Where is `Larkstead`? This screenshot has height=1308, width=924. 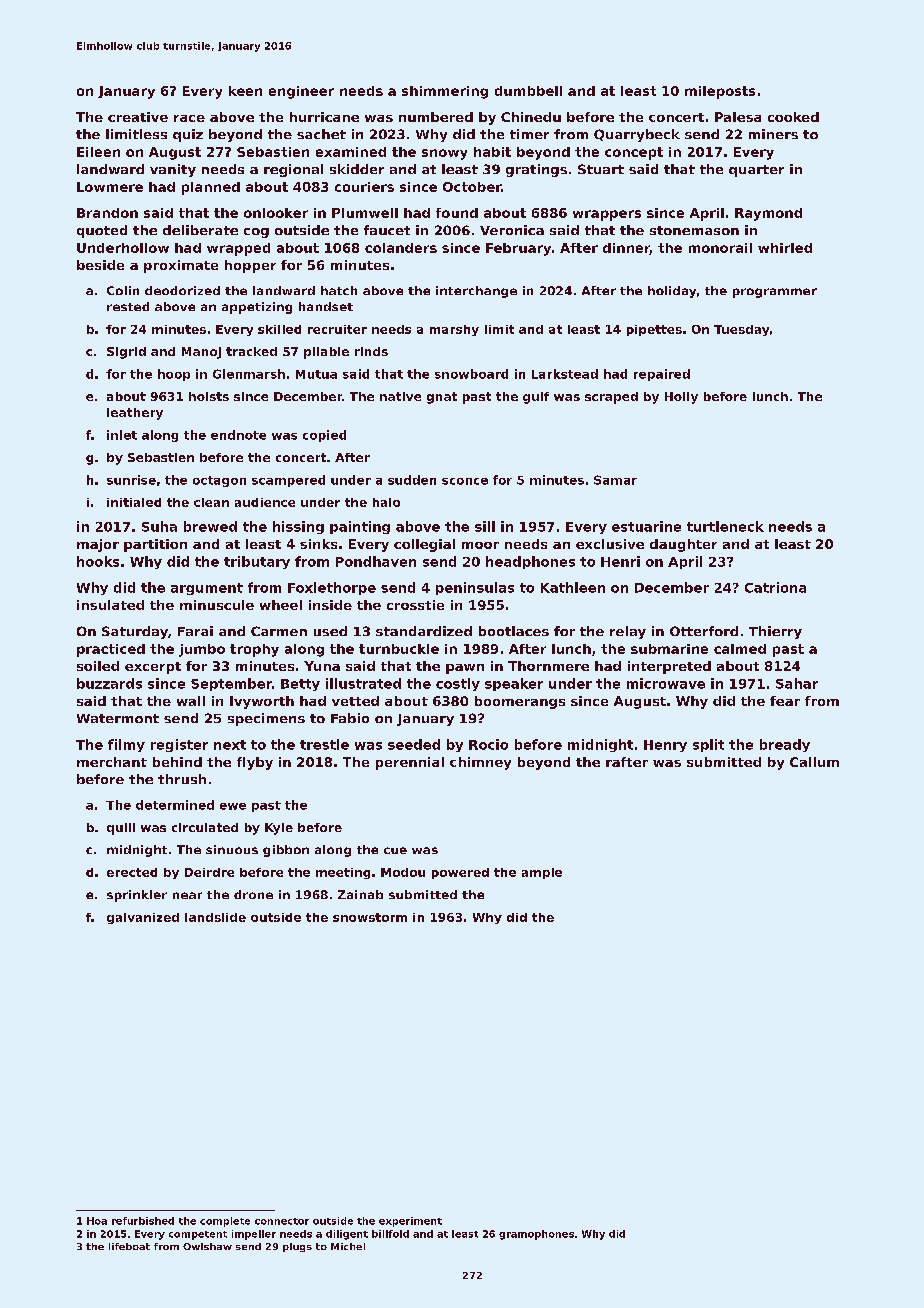
Larkstead is located at coordinates (565, 374).
